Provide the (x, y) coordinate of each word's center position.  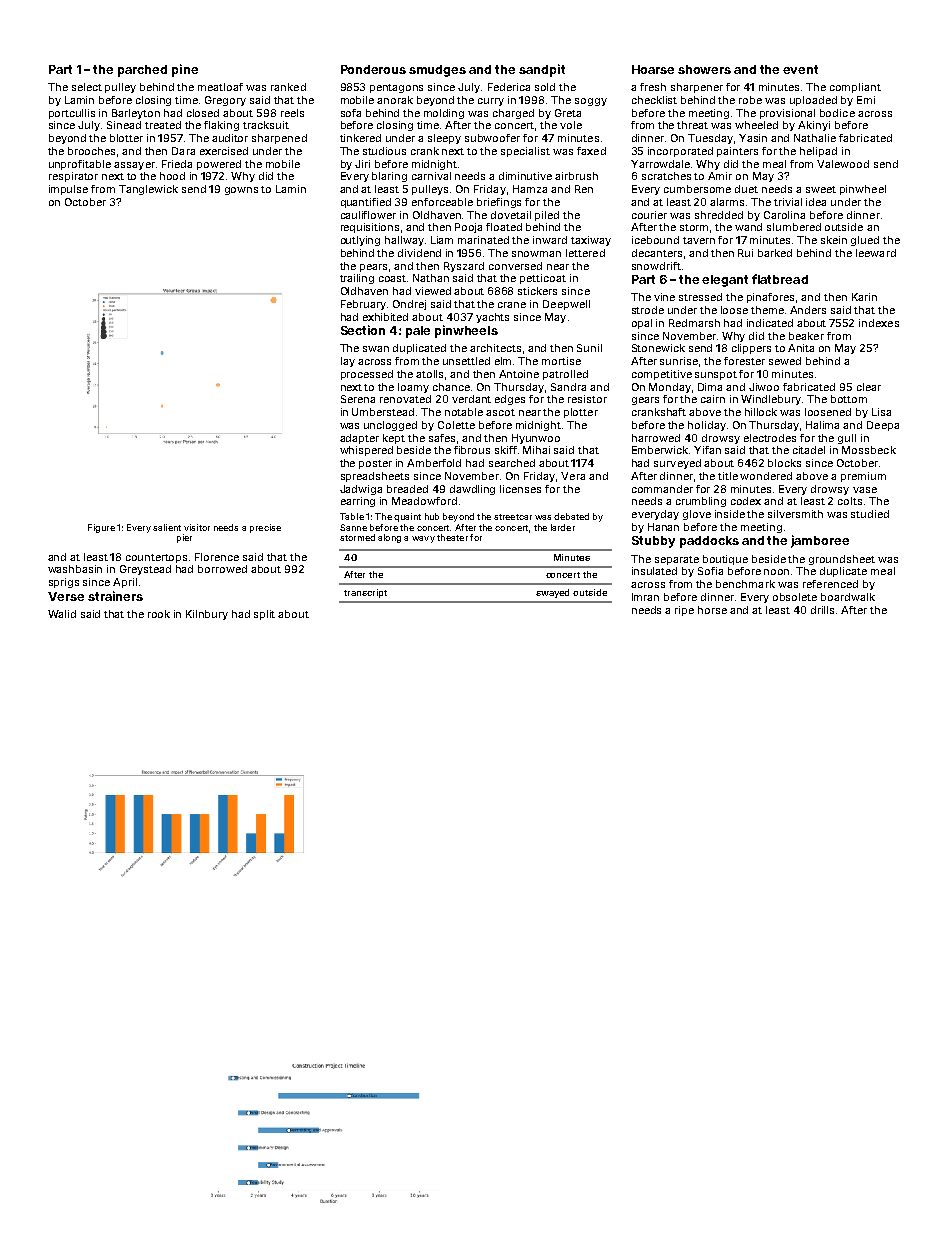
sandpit (542, 70)
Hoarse (653, 69)
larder (563, 527)
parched (142, 71)
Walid (62, 614)
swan (376, 349)
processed (367, 375)
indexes (879, 323)
